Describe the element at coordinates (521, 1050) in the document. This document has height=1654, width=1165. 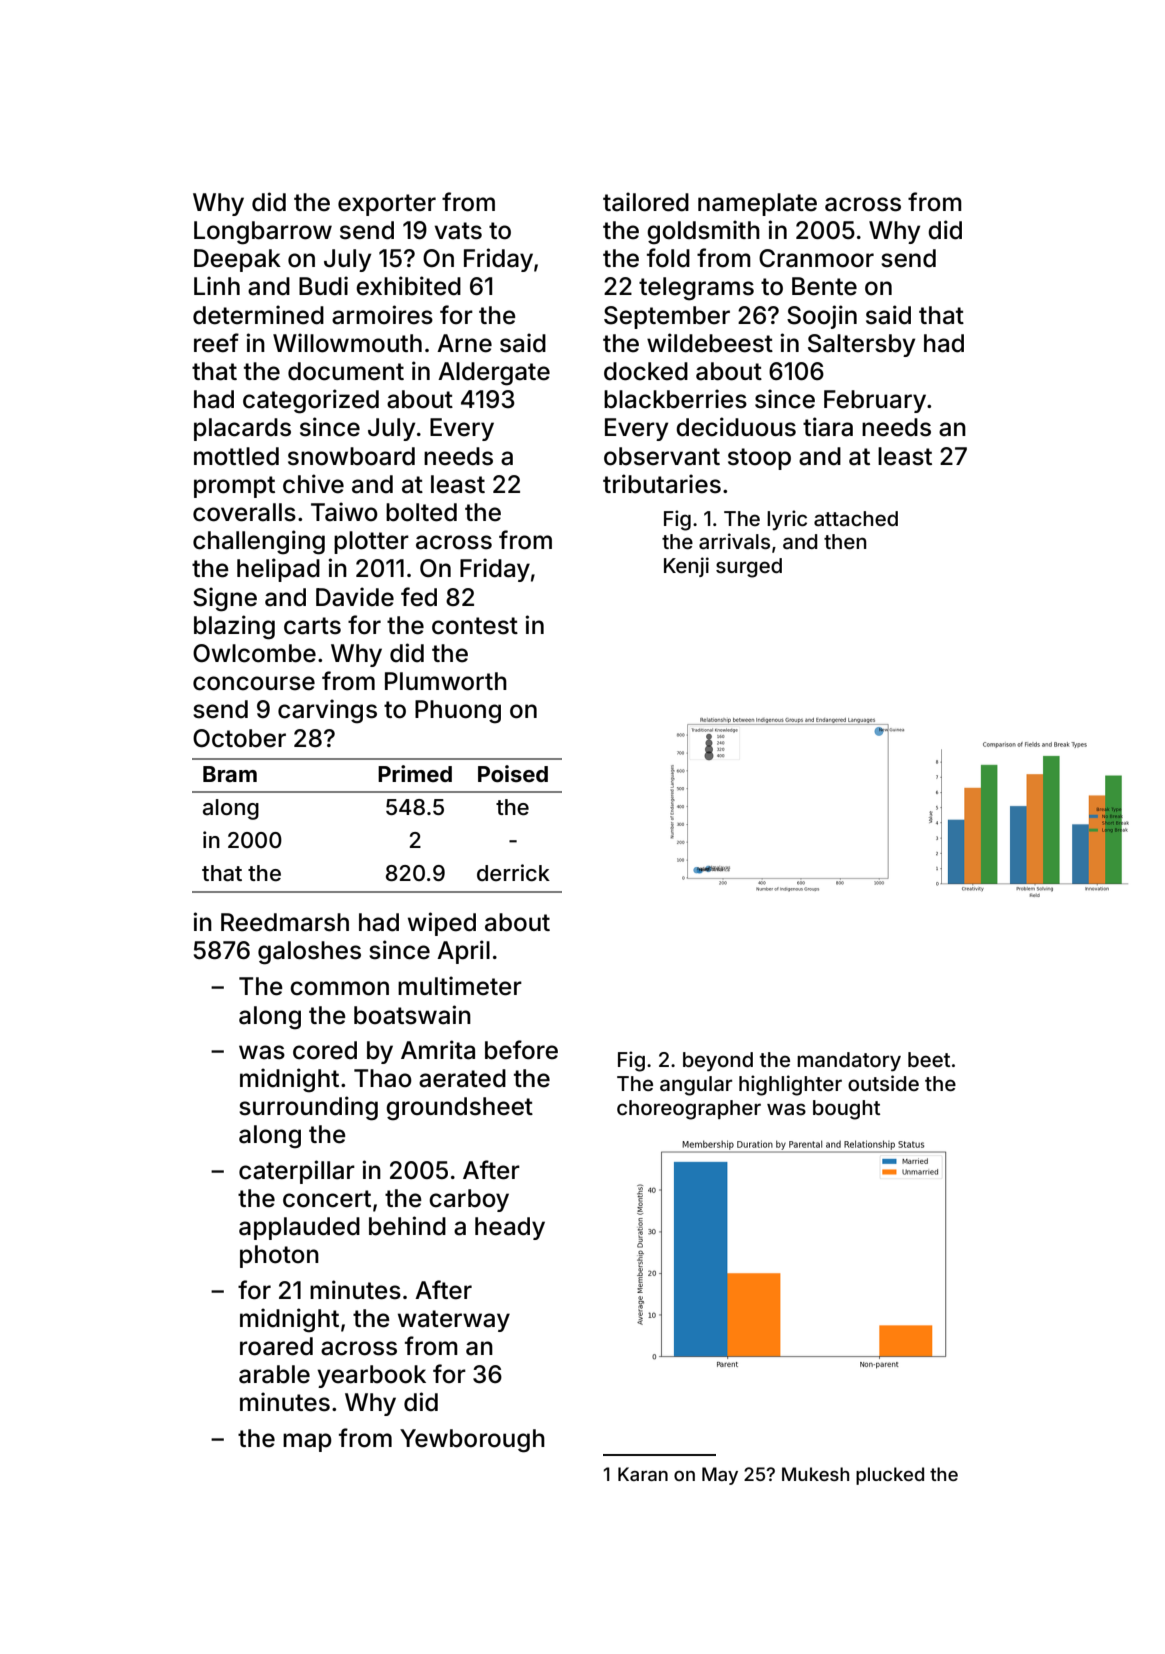
I see `before` at that location.
